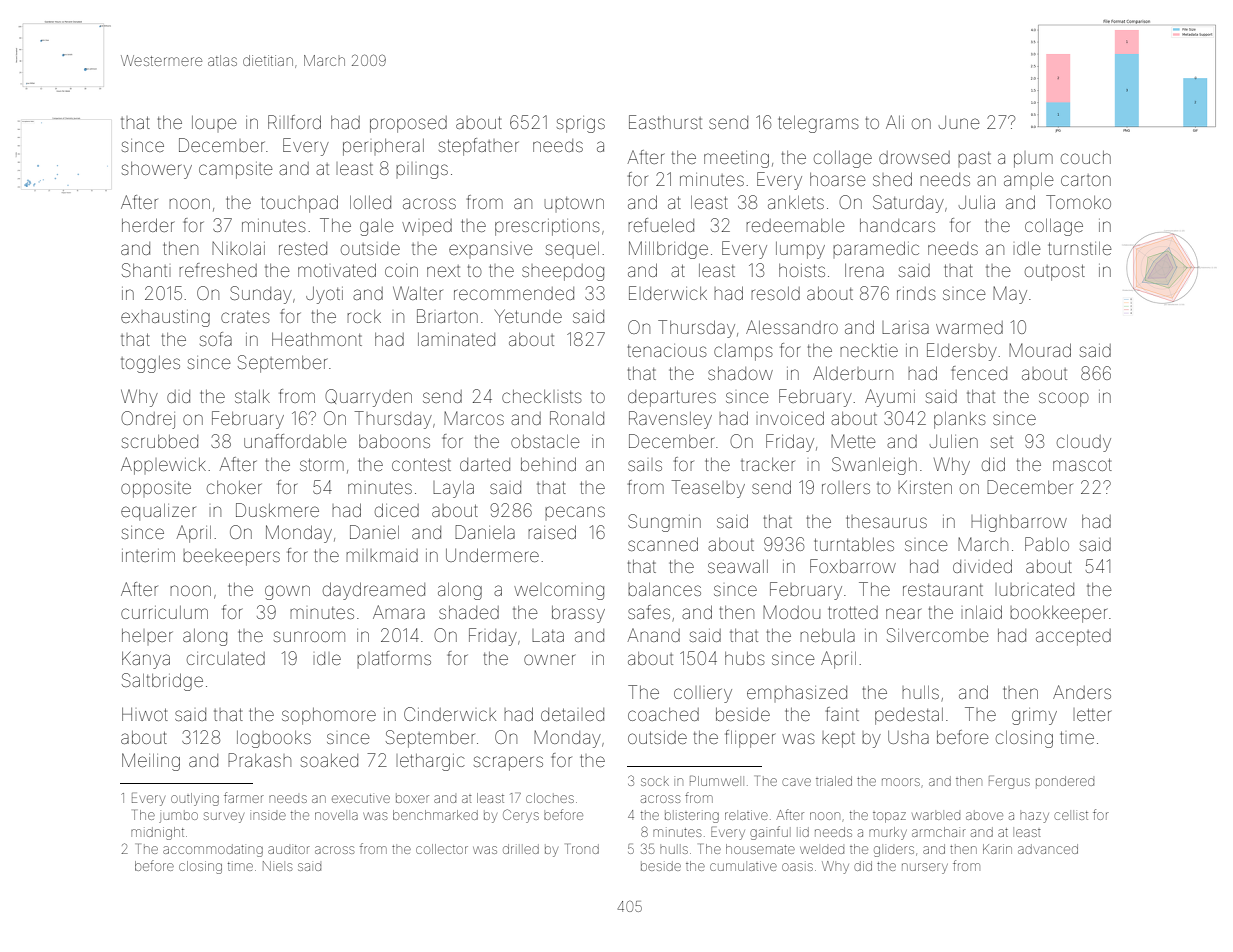 This screenshot has width=1233, height=952. What do you see at coordinates (797, 867) in the screenshot?
I see `oasis` at bounding box center [797, 867].
